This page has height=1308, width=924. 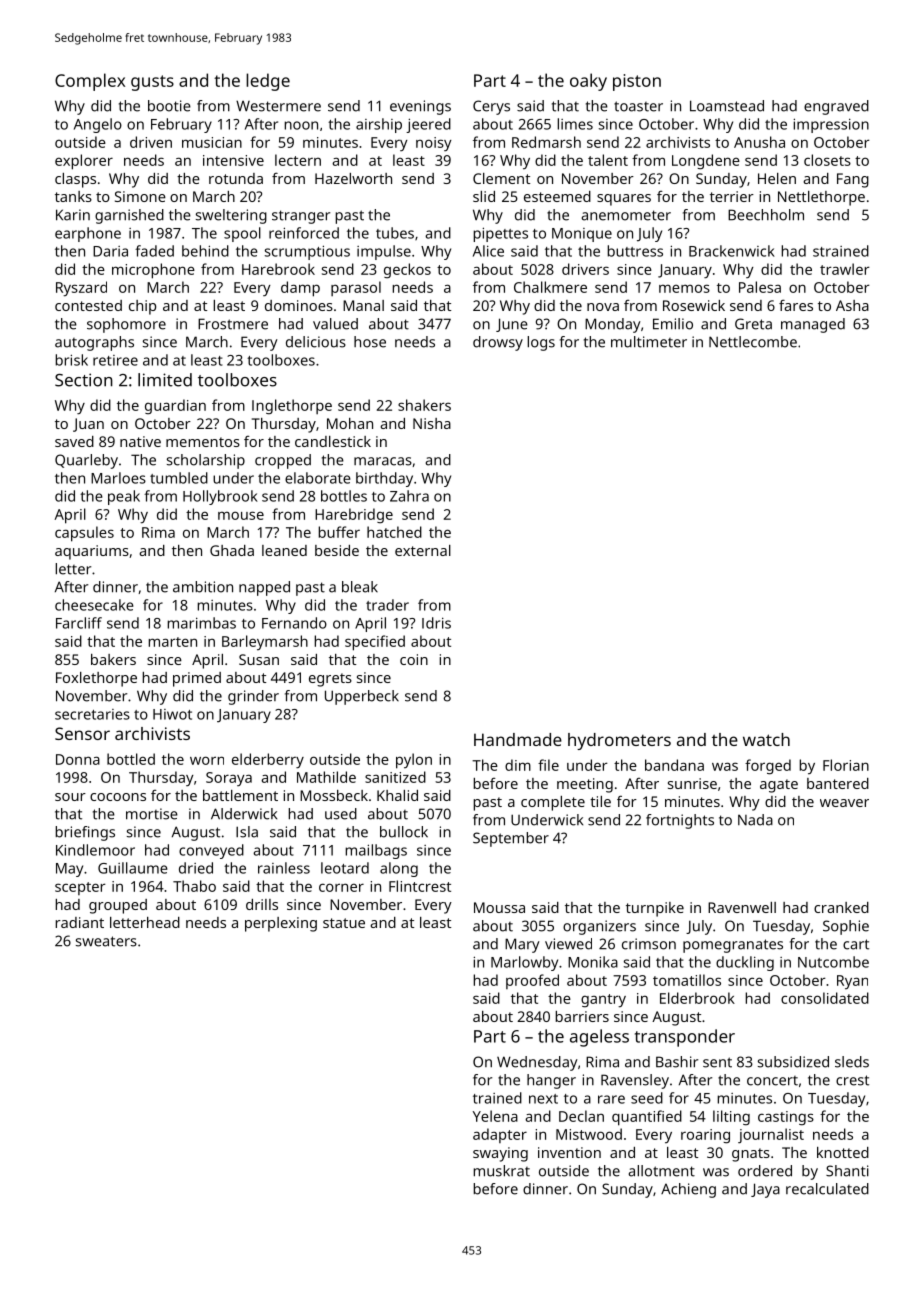 What do you see at coordinates (140, 196) in the page?
I see `Simone` at bounding box center [140, 196].
